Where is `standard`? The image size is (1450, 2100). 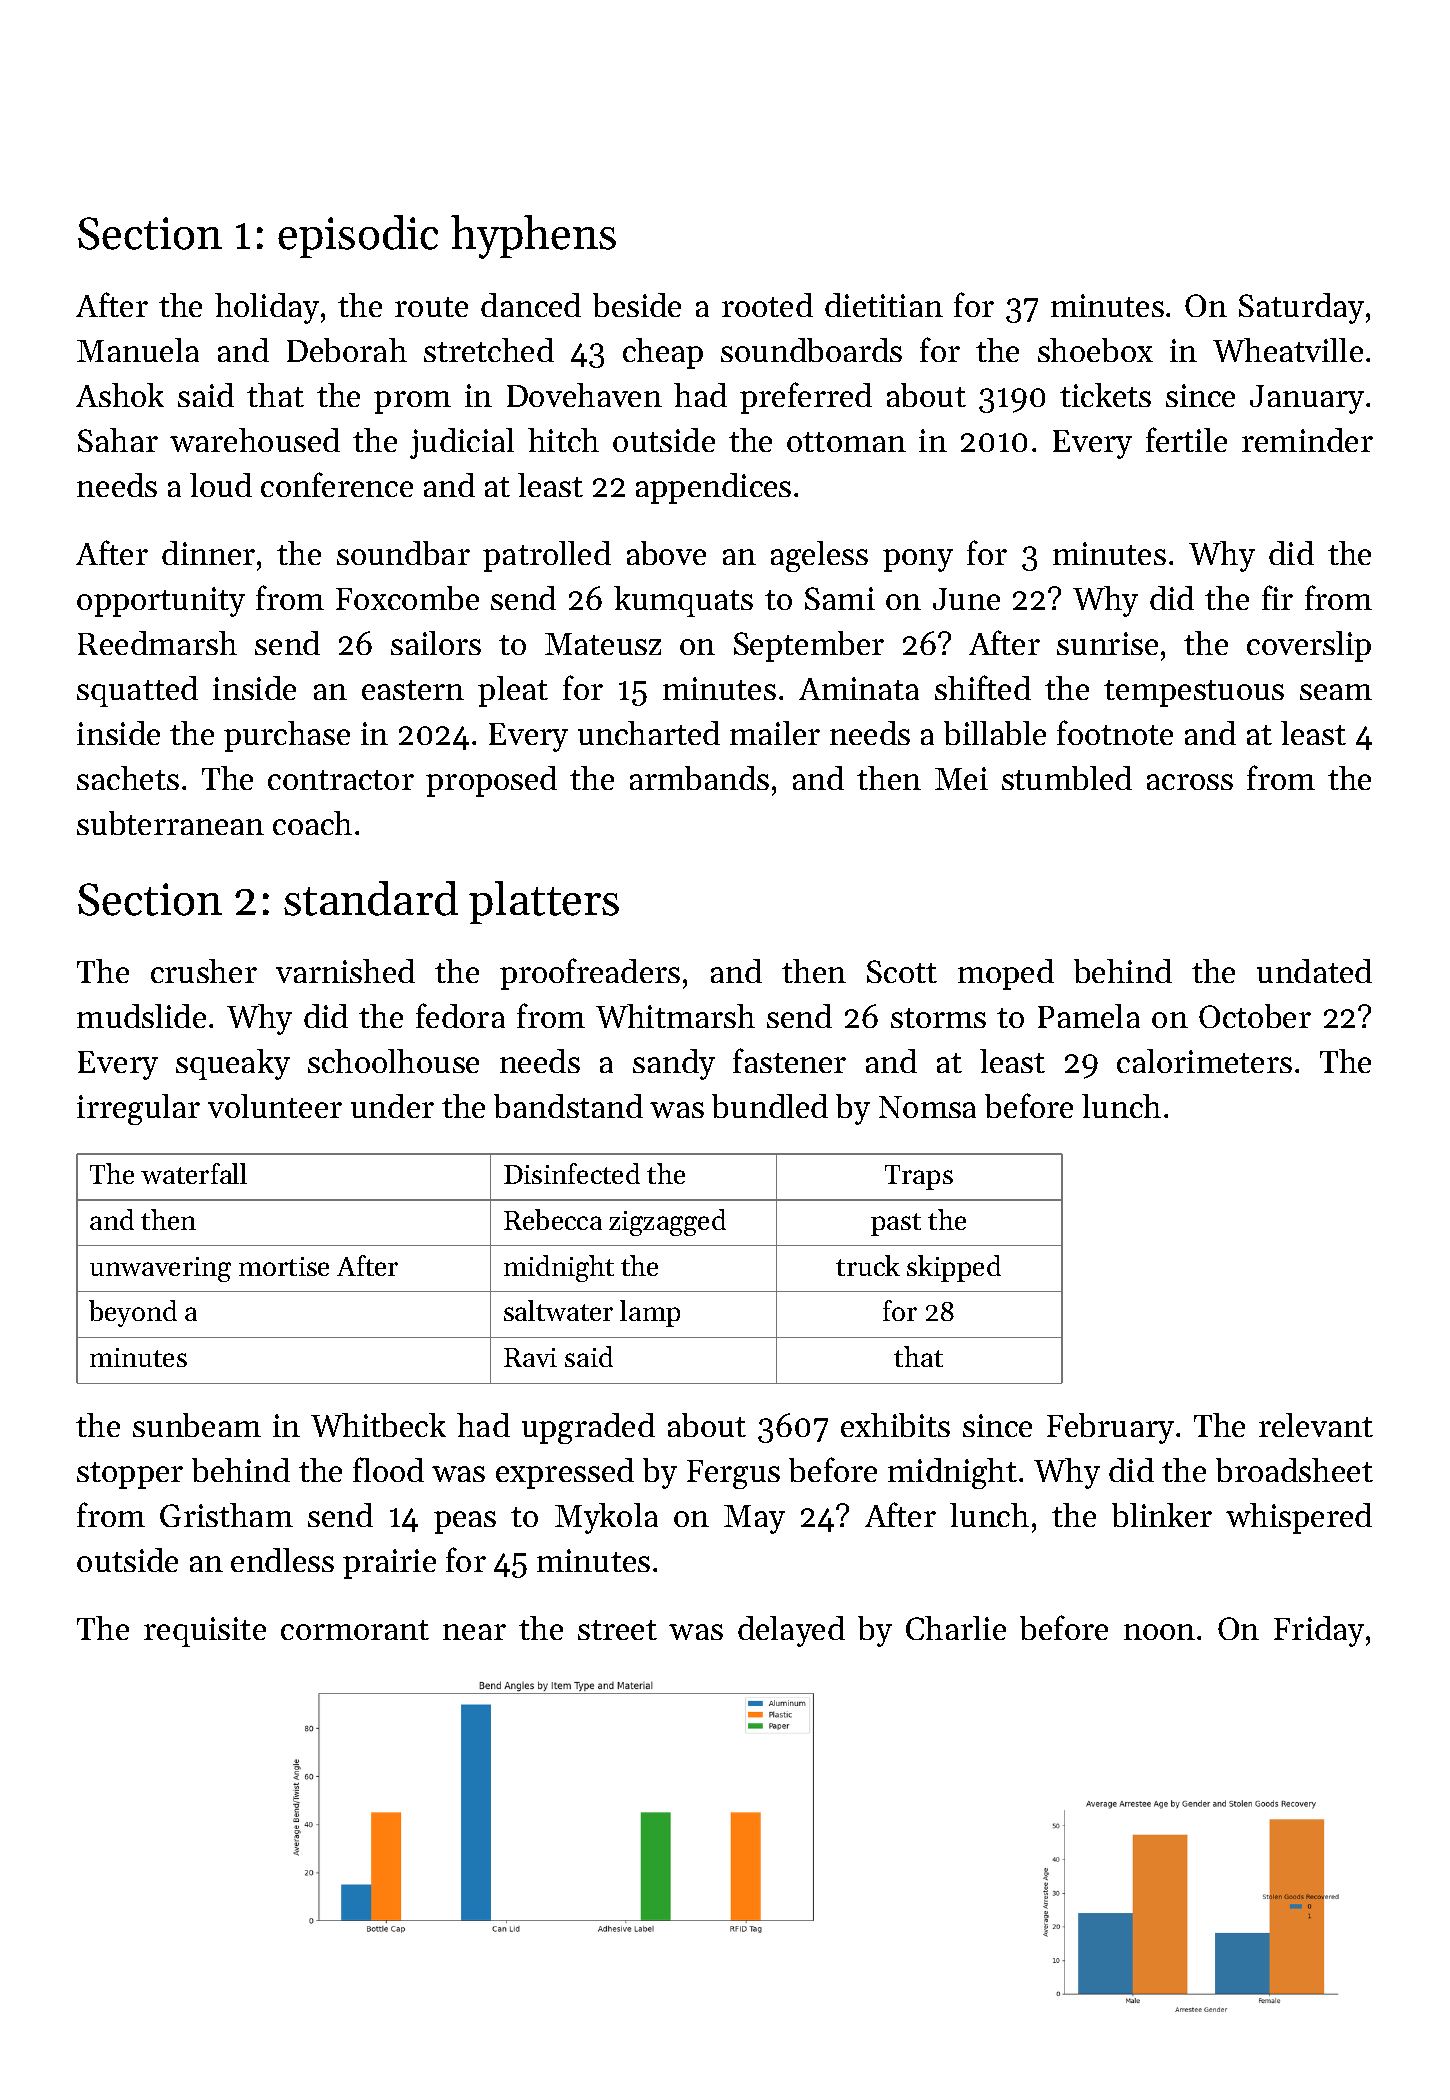 standard is located at coordinates (371, 898).
